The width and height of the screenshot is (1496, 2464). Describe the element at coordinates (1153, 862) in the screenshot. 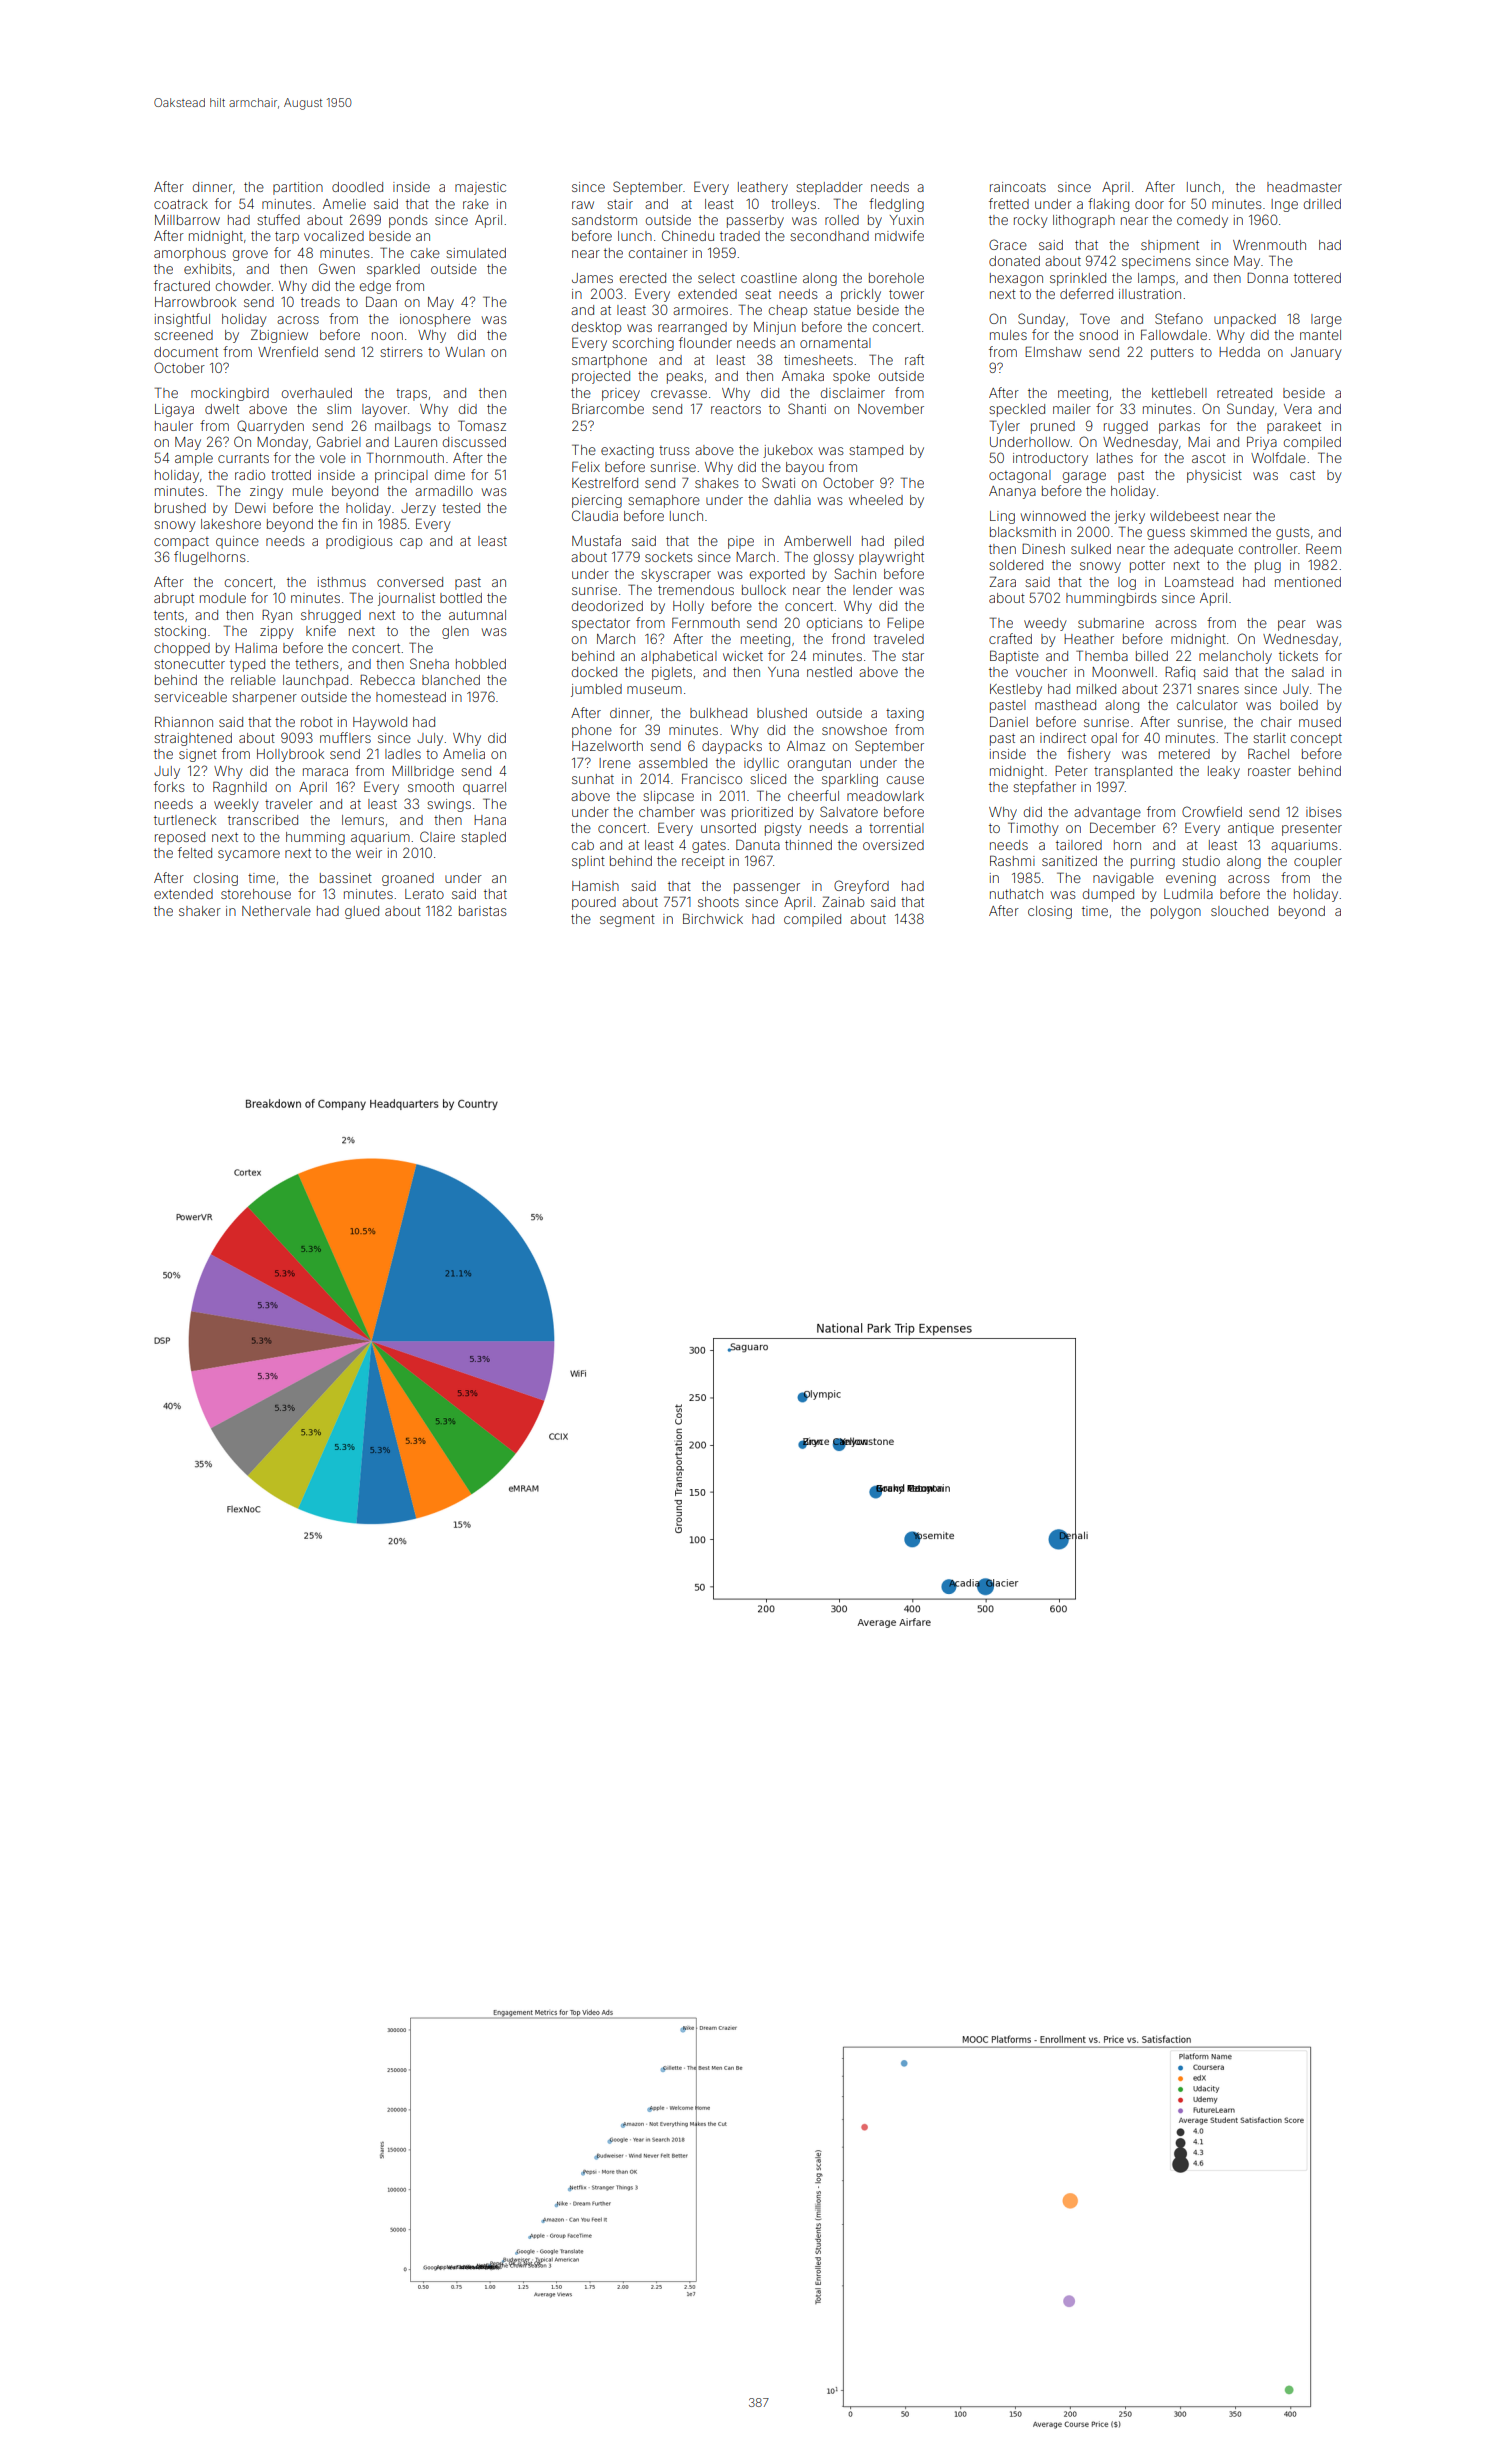

I see `purring` at that location.
